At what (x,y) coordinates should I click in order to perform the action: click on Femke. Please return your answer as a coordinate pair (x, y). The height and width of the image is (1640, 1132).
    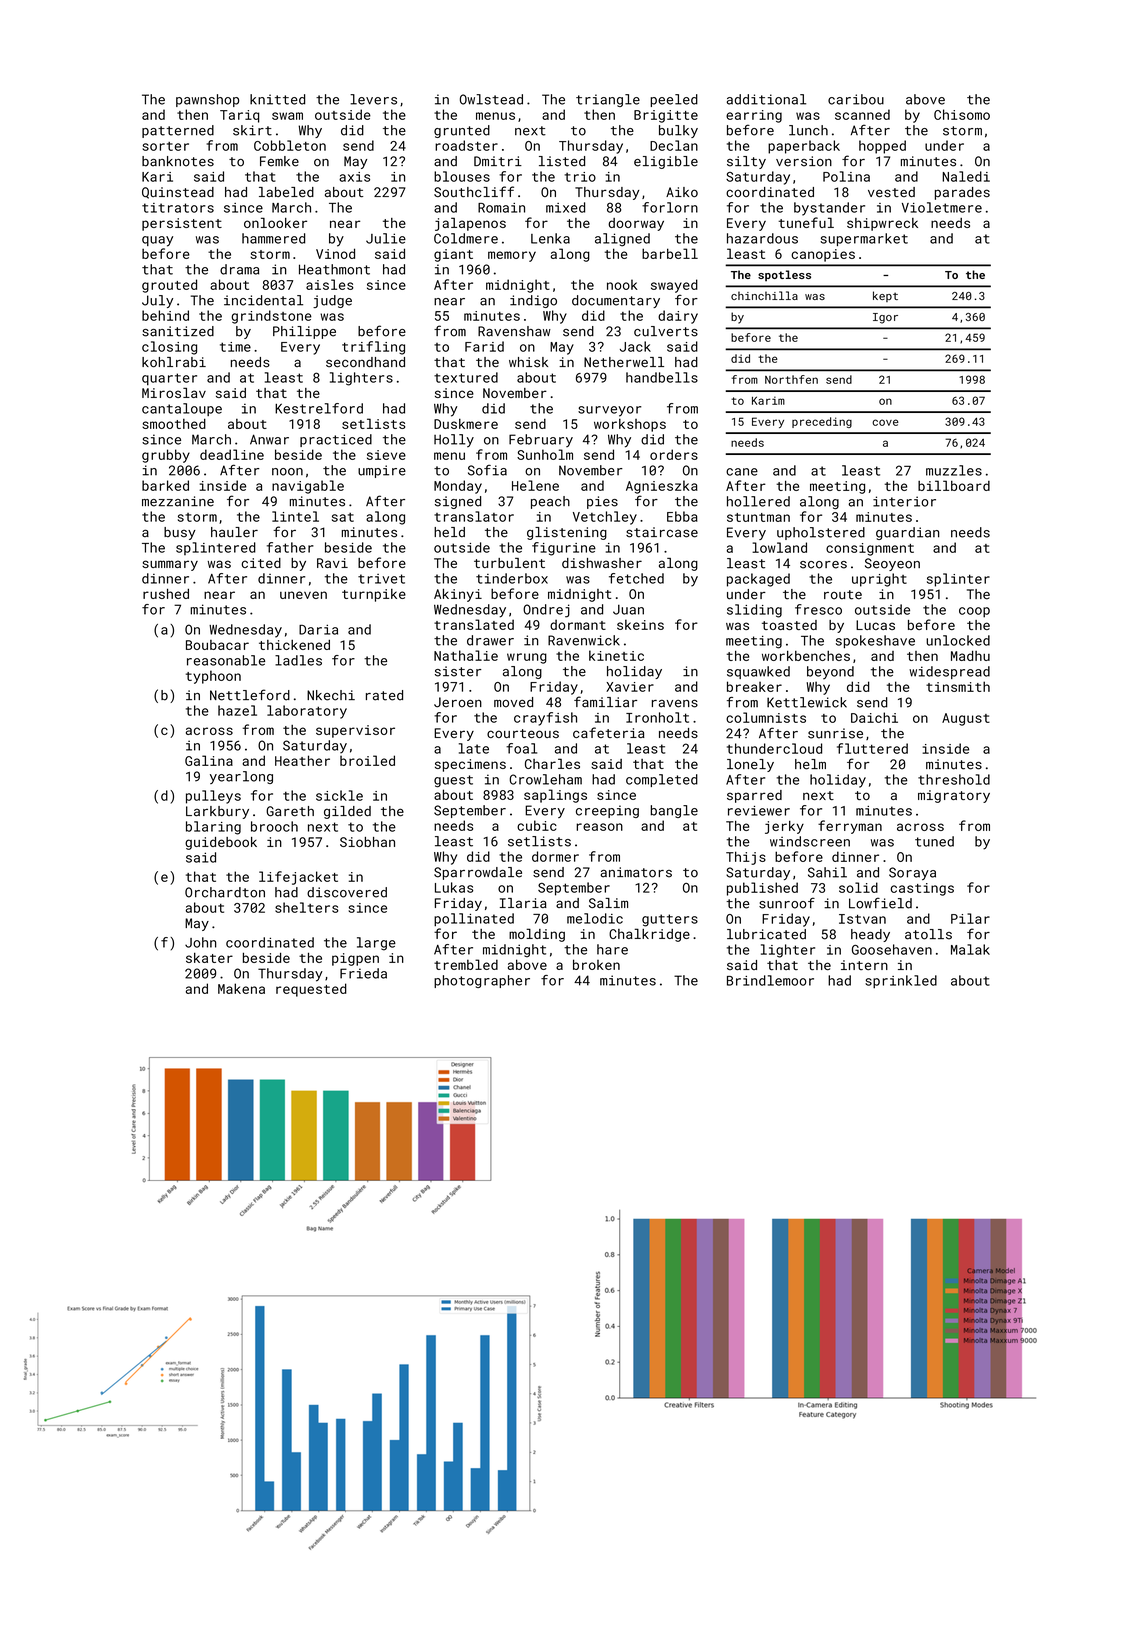
    Looking at the image, I should click on (279, 161).
